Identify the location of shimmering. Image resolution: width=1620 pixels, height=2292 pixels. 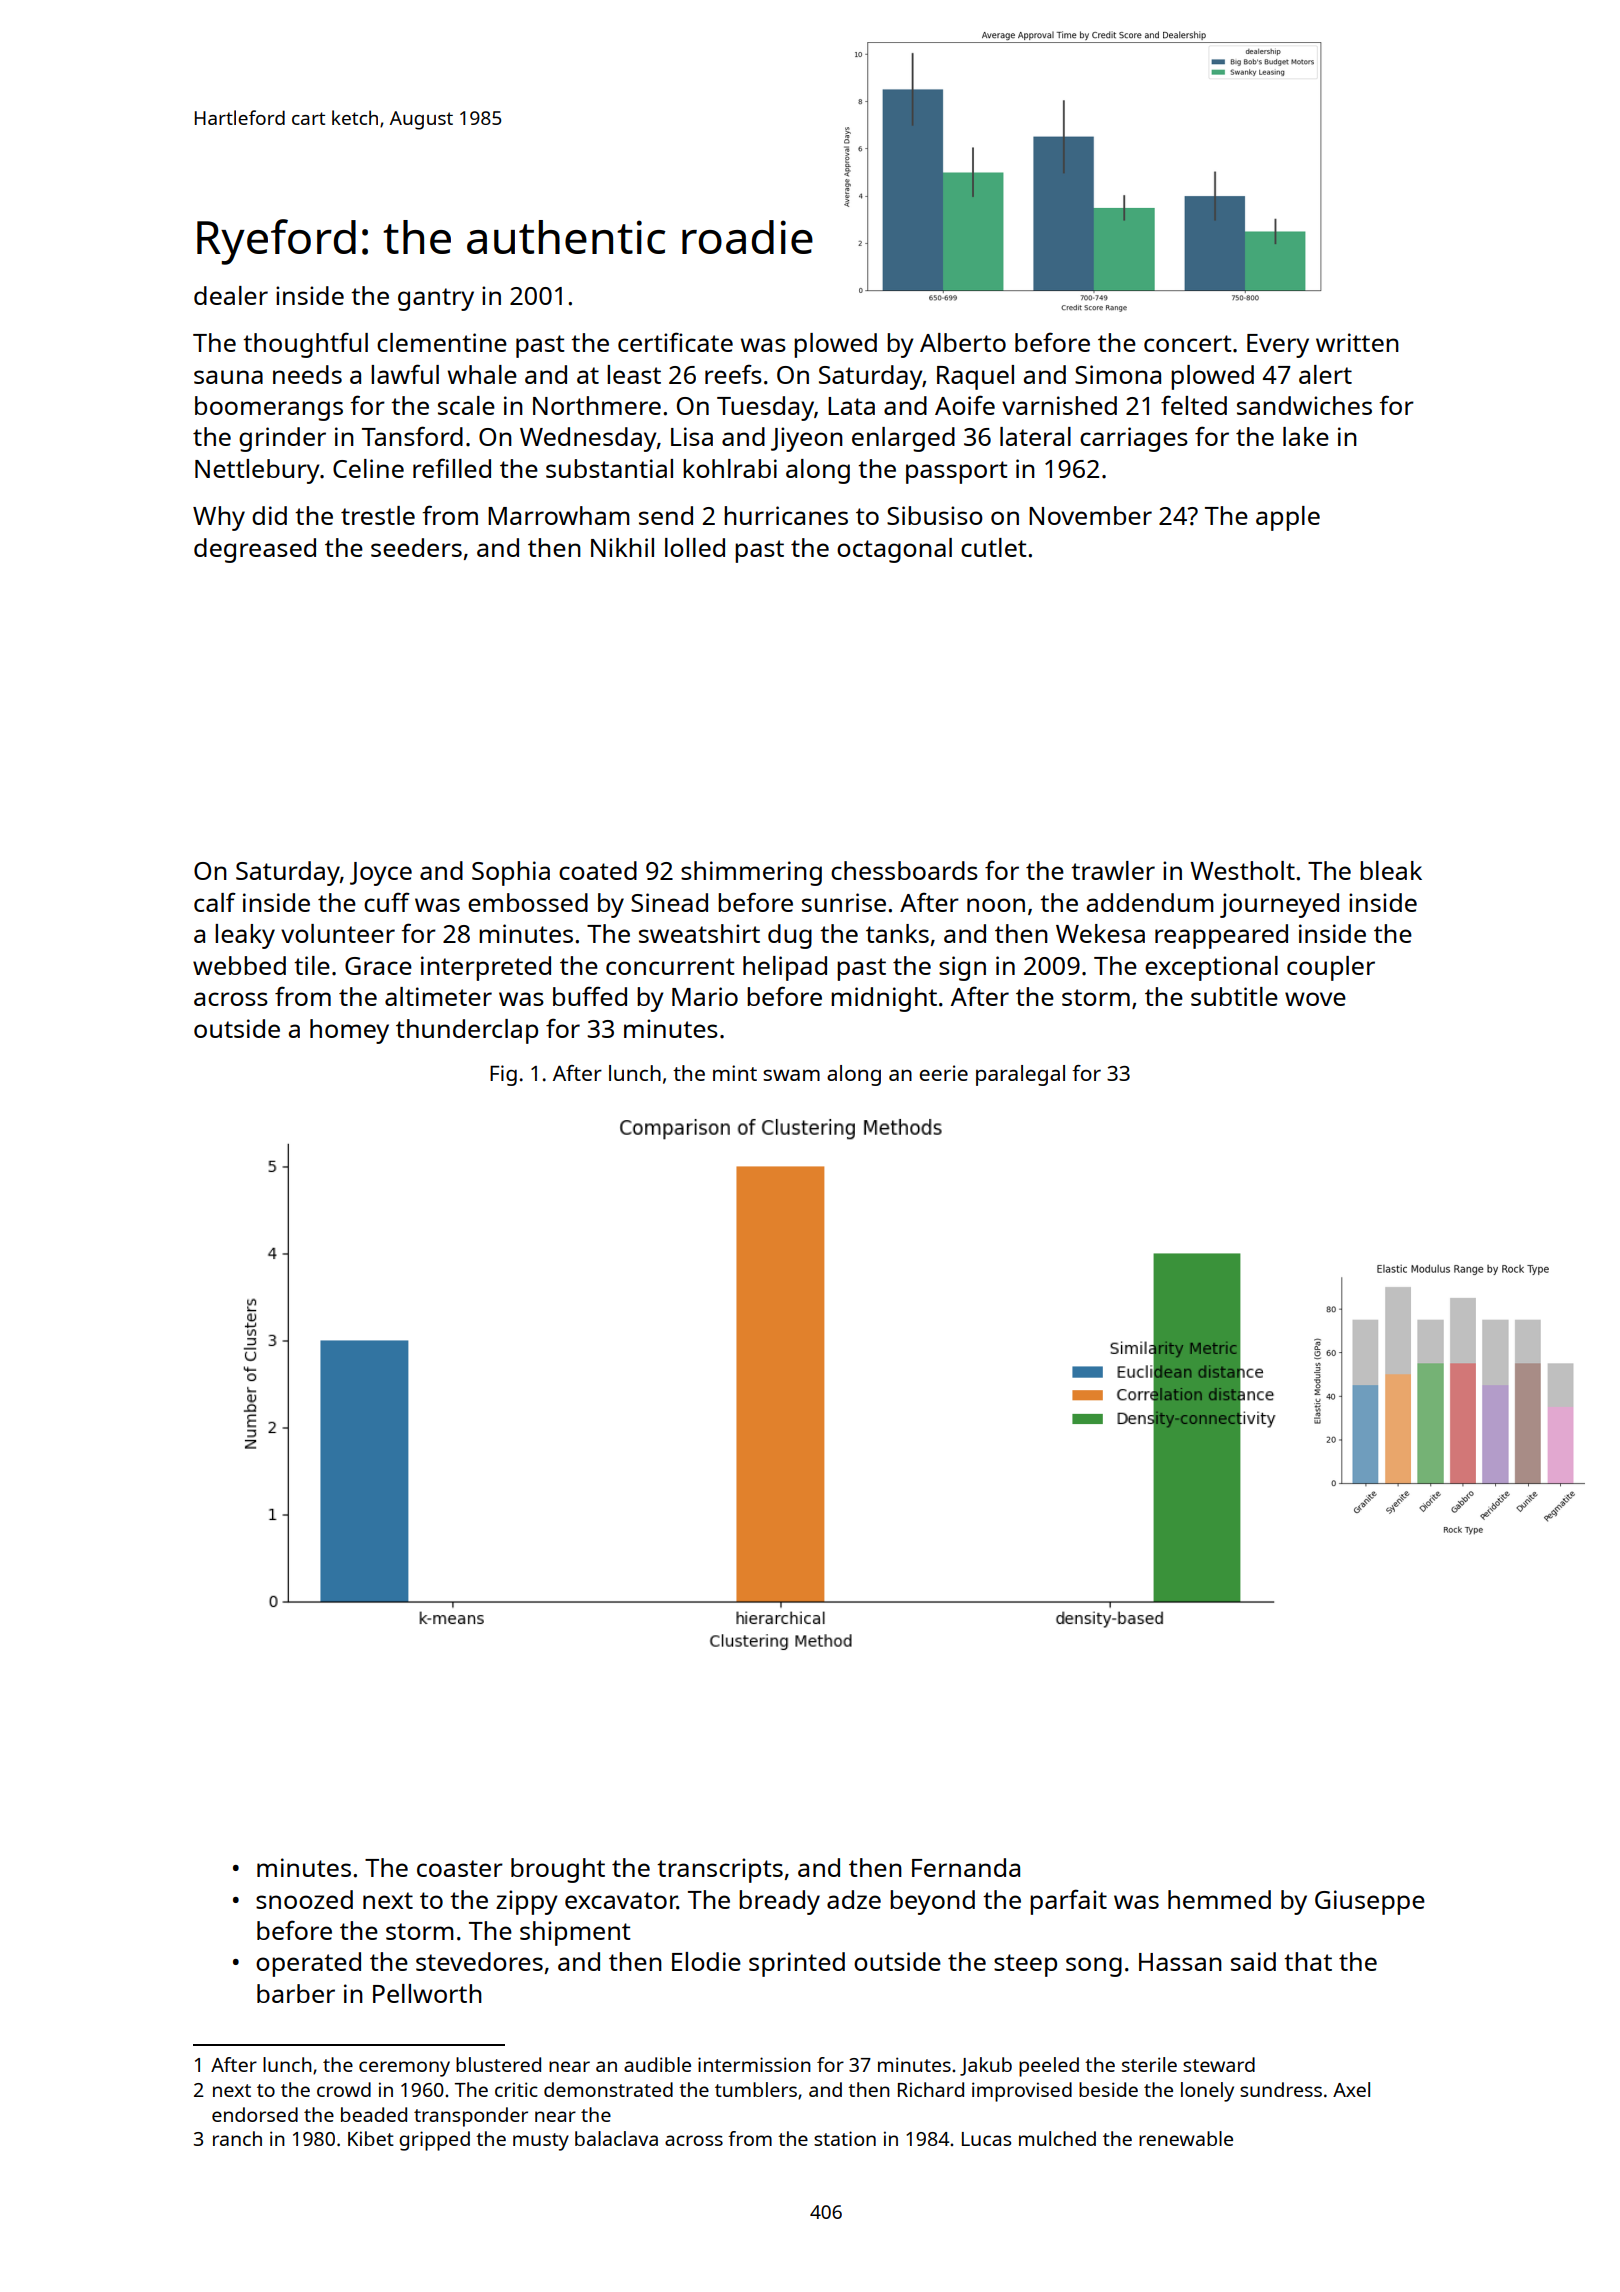
(751, 873).
